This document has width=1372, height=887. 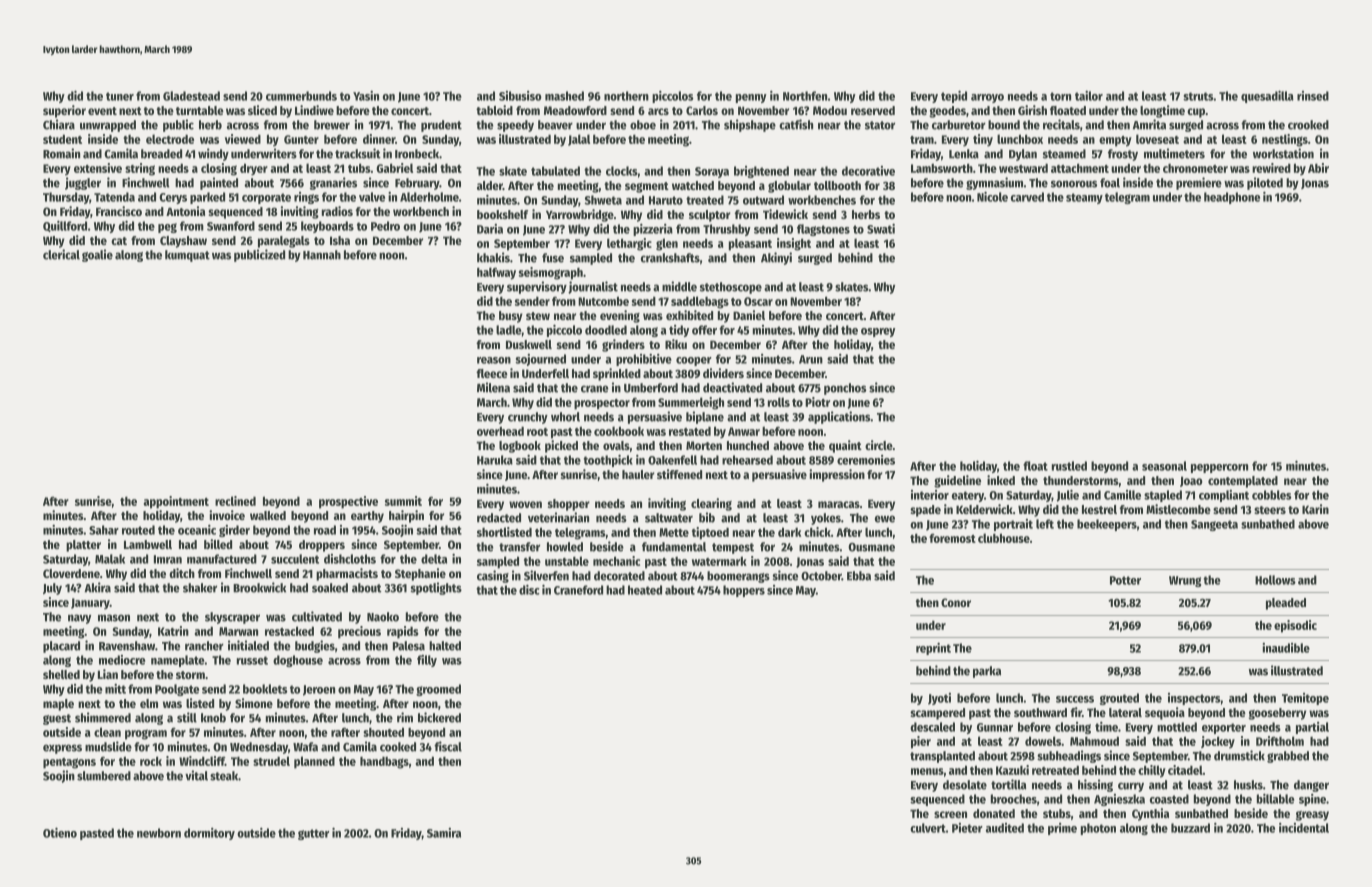 I want to click on lateral, so click(x=1125, y=712).
